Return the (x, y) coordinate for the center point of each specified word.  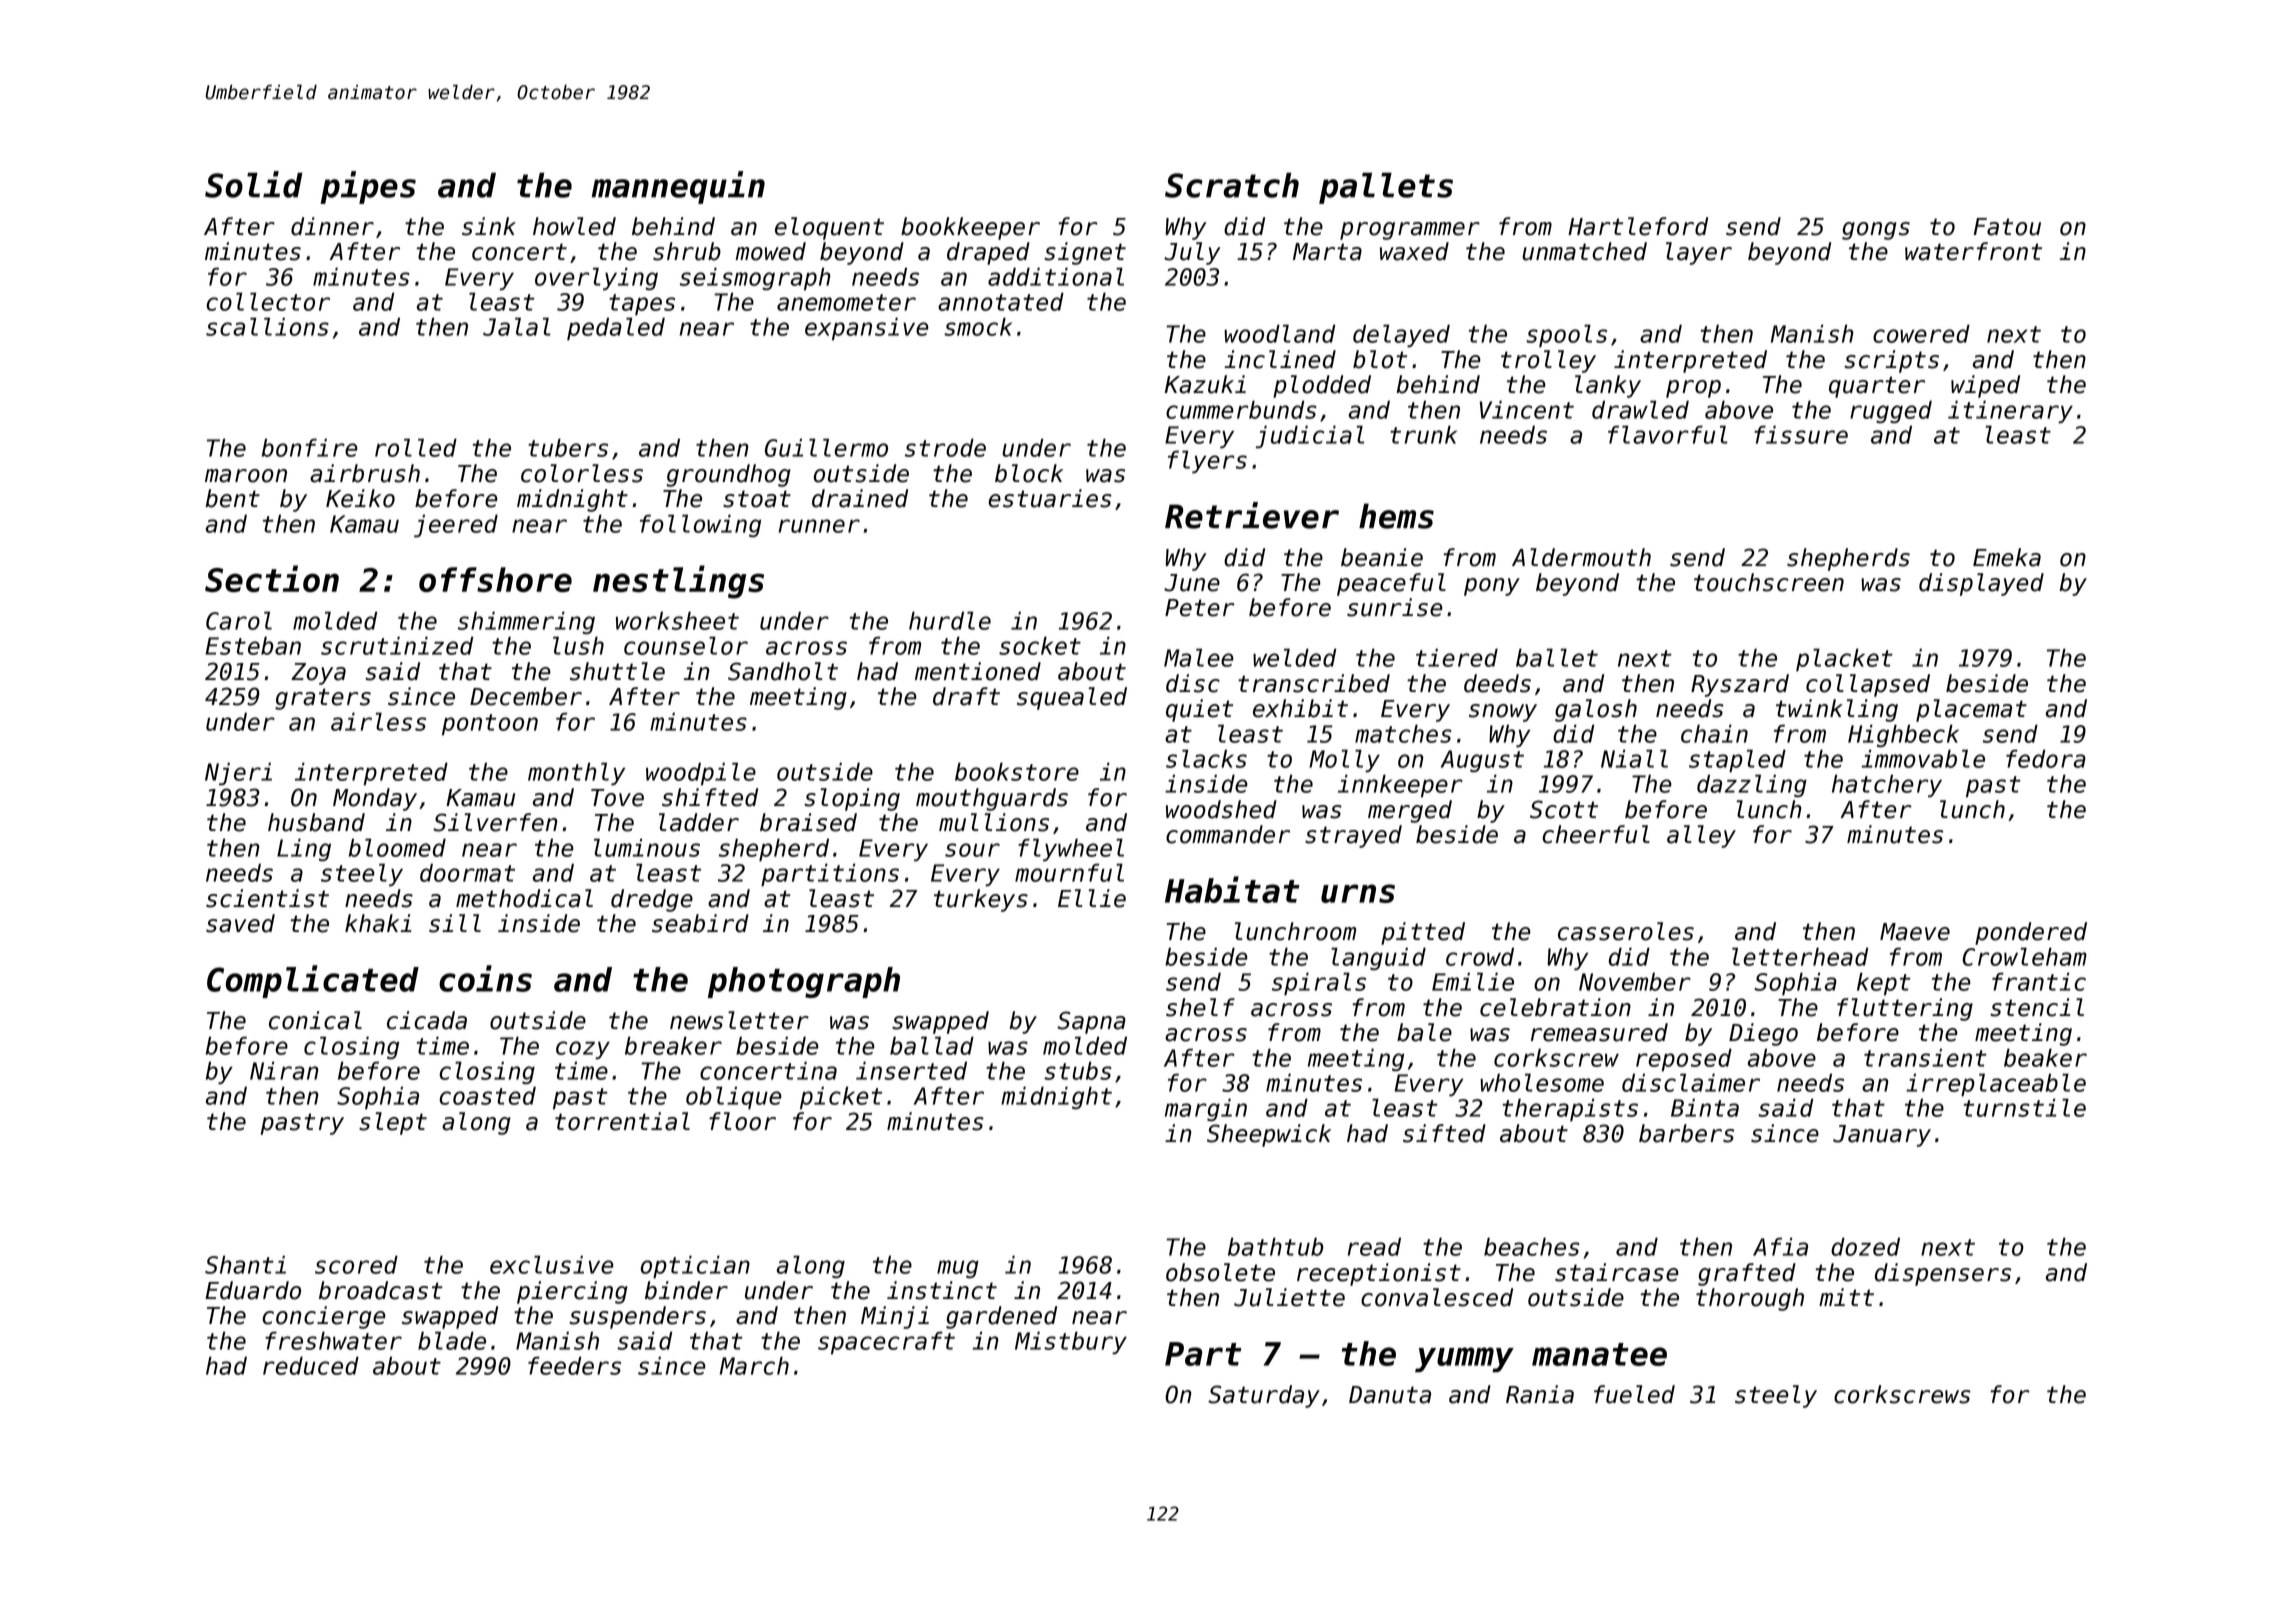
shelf (1200, 1007)
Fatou (2007, 227)
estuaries (1050, 498)
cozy (583, 1050)
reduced (311, 1365)
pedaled (616, 329)
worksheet (677, 620)
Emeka (2007, 557)
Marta (1327, 252)
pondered (2031, 933)
